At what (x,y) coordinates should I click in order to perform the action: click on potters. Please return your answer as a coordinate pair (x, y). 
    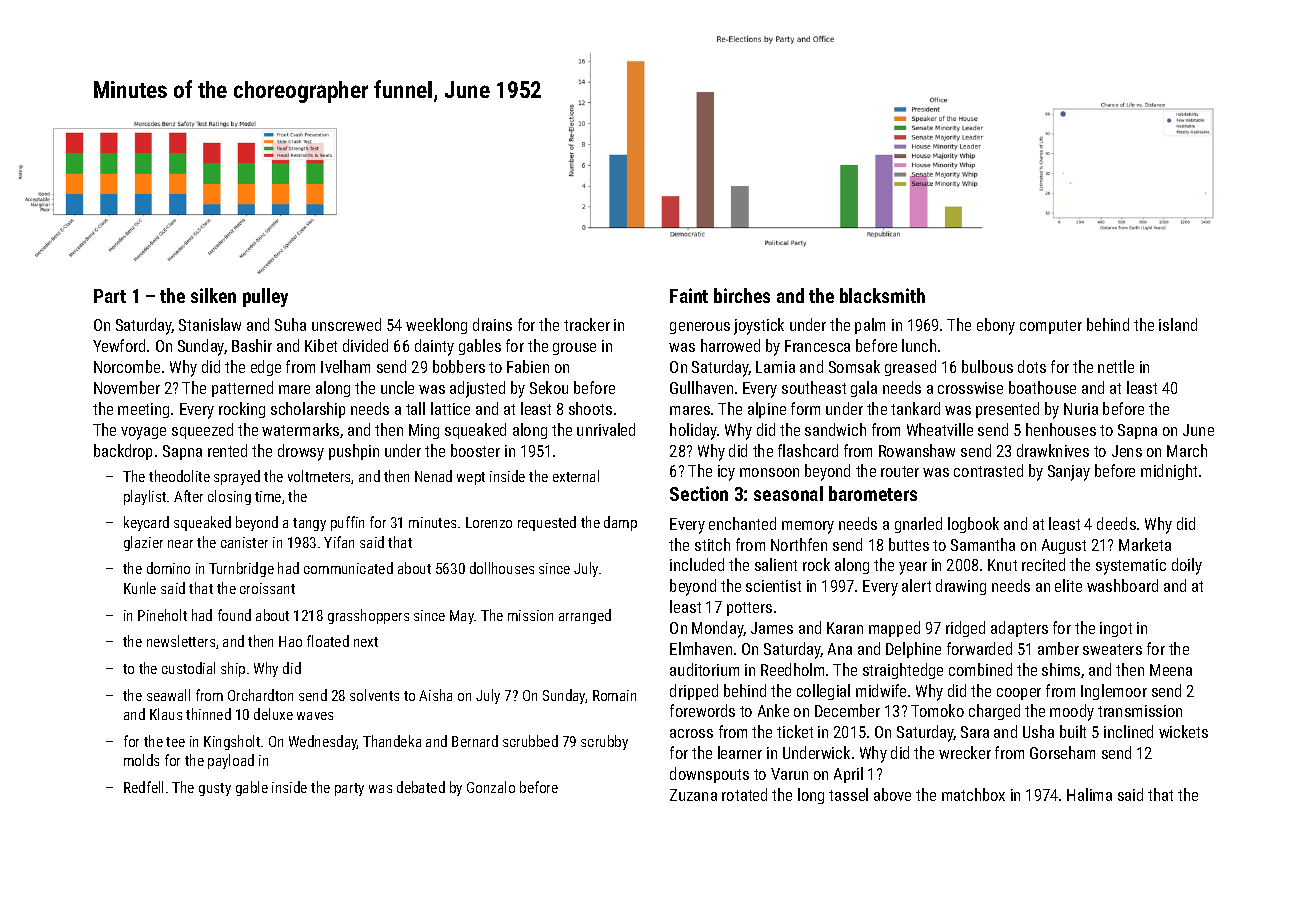
    Looking at the image, I should click on (749, 609).
